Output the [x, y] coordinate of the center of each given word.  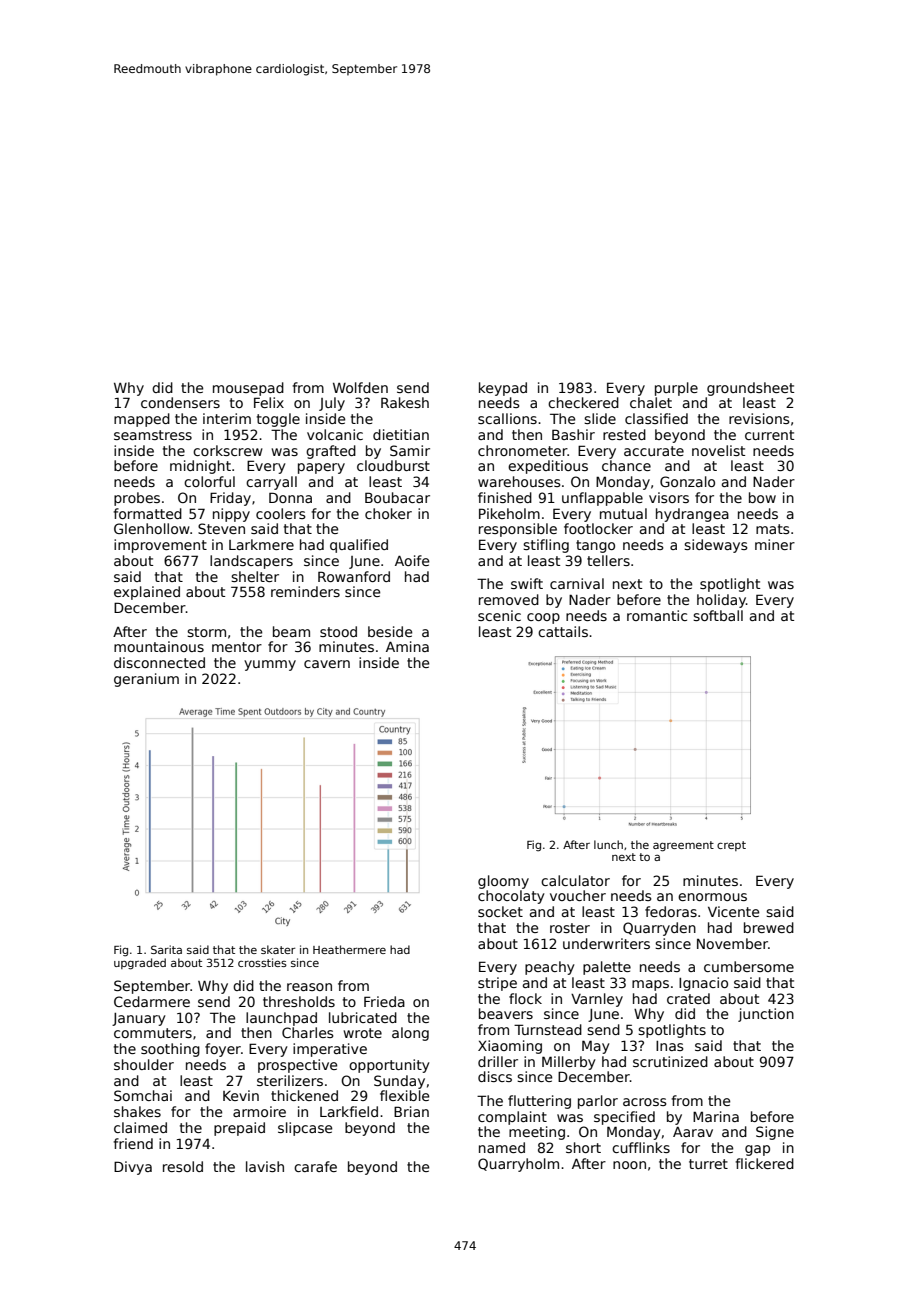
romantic [657, 615]
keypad [503, 389]
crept [731, 846]
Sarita [166, 949]
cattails [563, 631]
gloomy [503, 882]
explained [147, 593]
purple [676, 389]
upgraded [140, 964]
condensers [180, 402]
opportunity [389, 1066]
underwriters [606, 943]
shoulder [144, 1064]
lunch [608, 844]
